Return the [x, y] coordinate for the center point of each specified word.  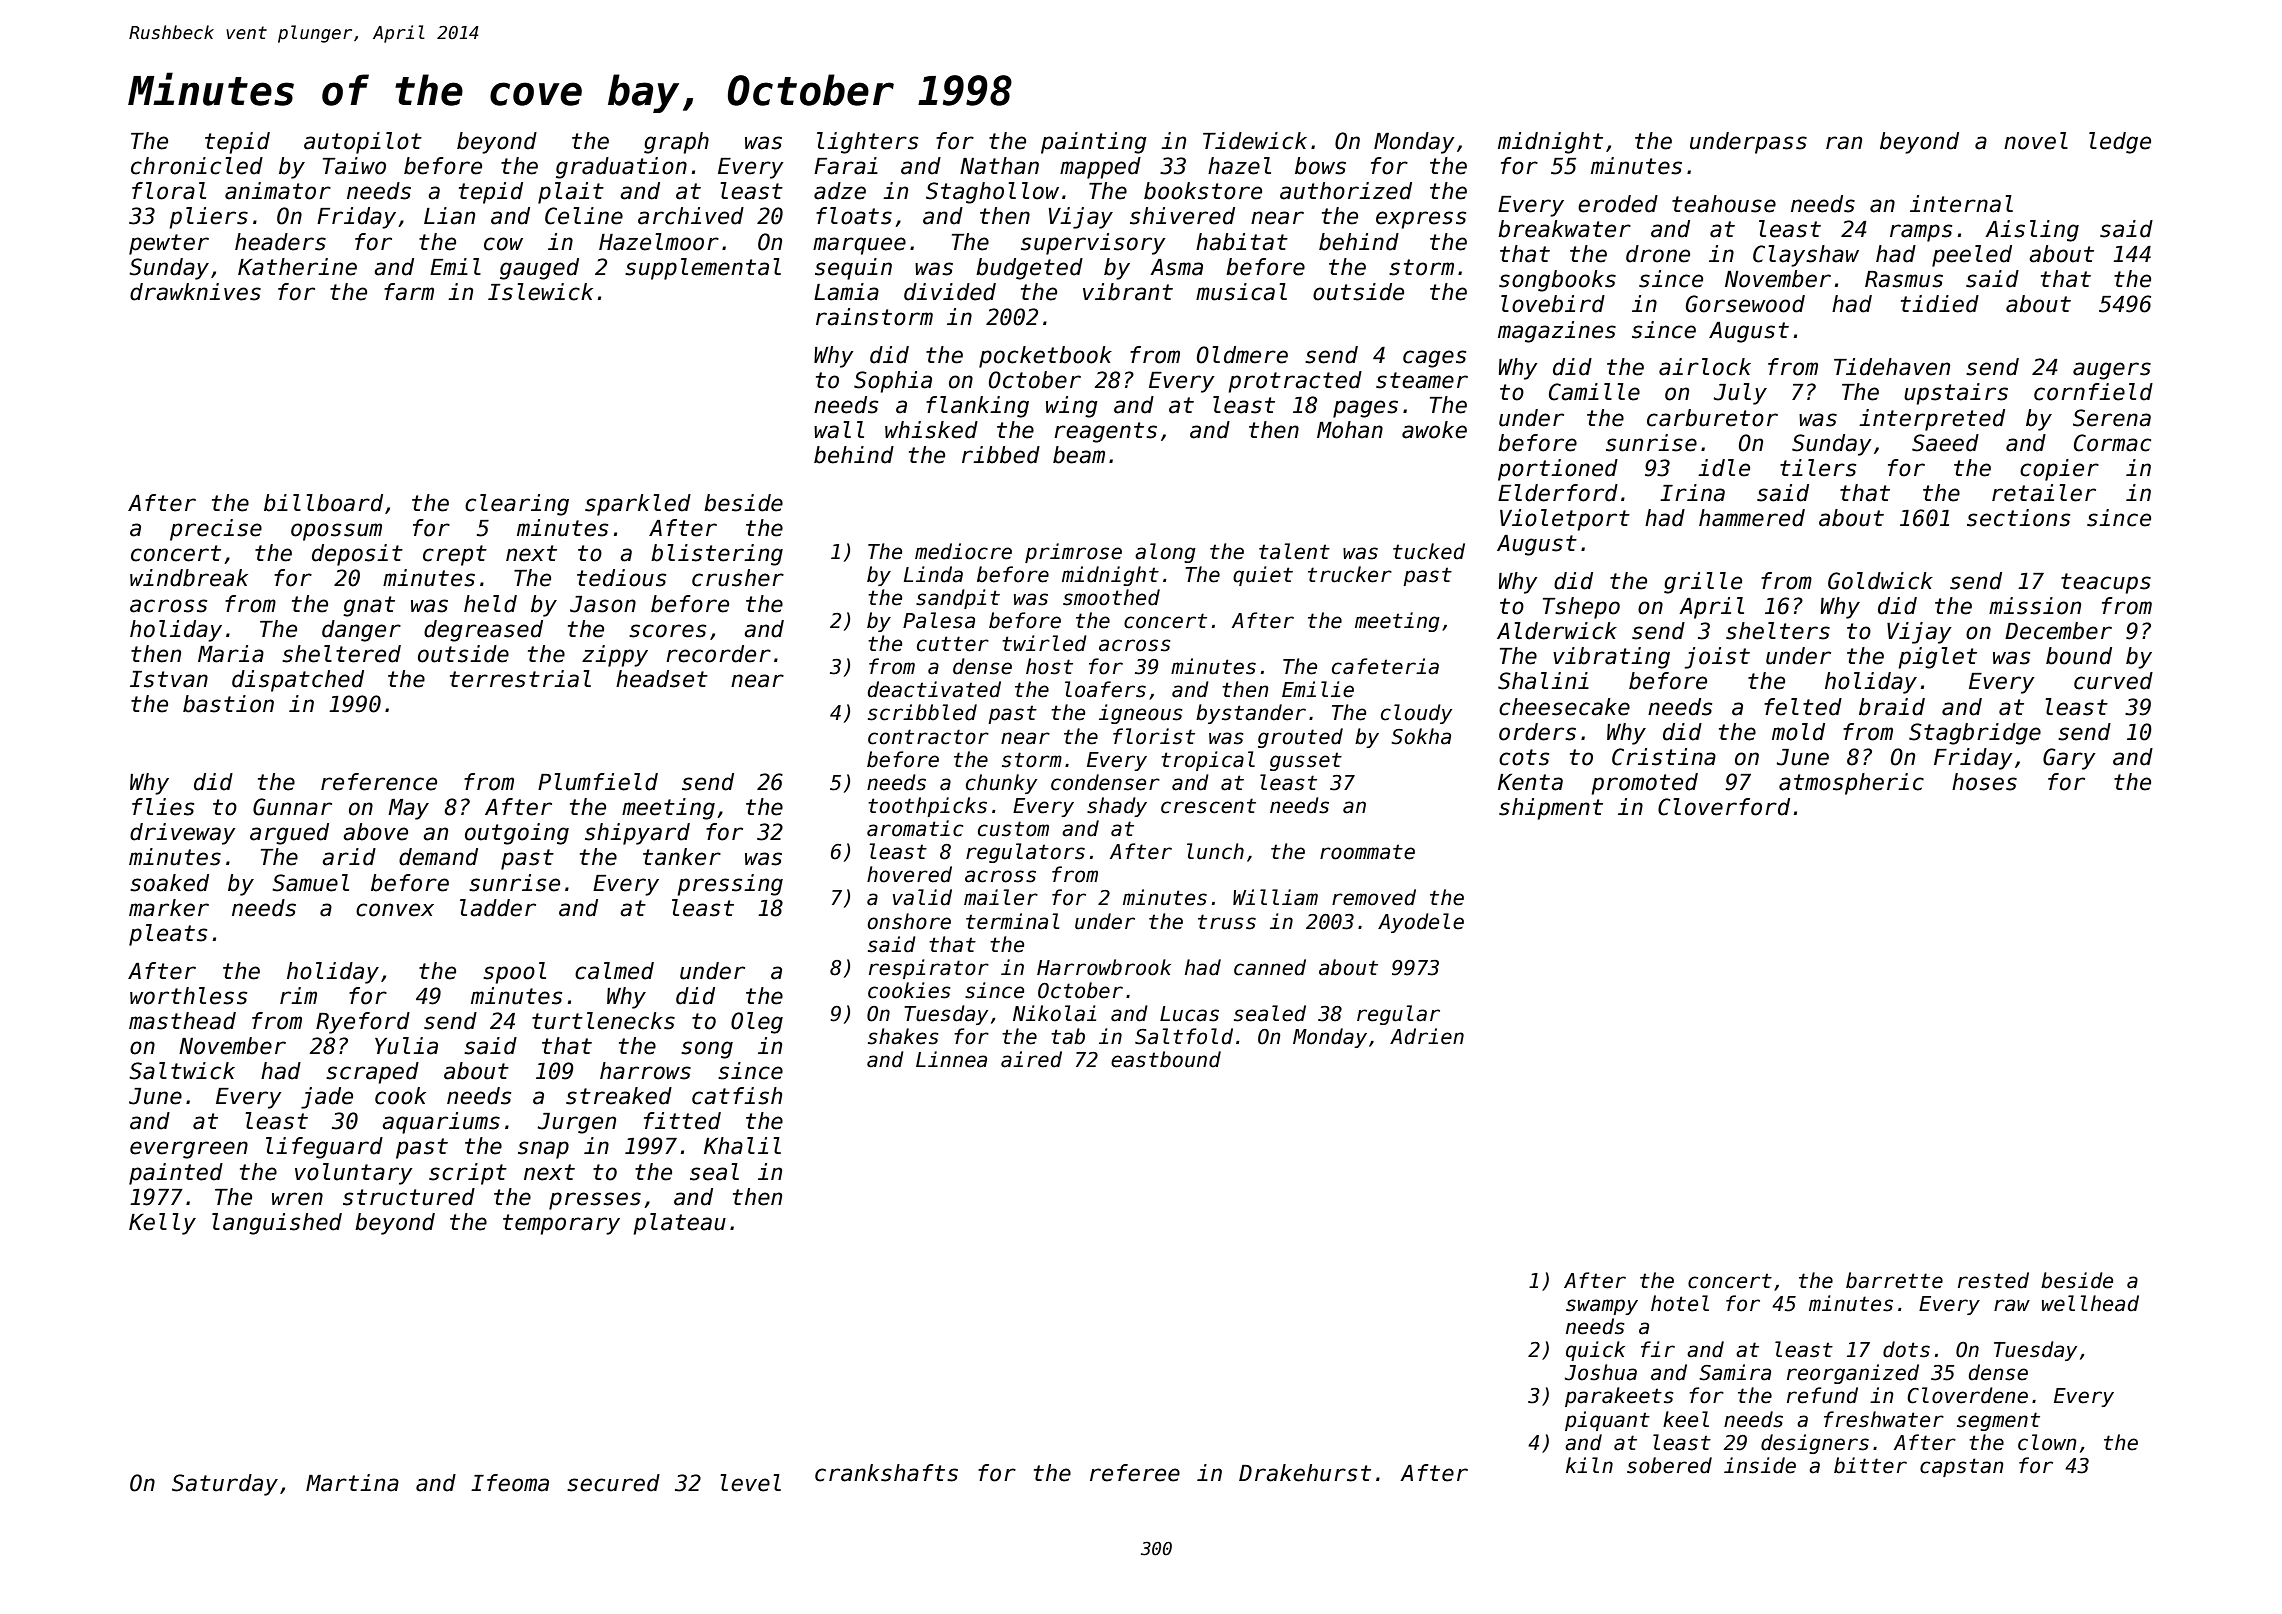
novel [2036, 141]
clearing [517, 505]
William [1275, 897]
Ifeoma [510, 1483]
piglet [1937, 658]
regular [1398, 1015]
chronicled [197, 166]
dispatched [298, 681]
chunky [1001, 784]
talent [1294, 551]
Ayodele [1421, 923]
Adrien [1427, 1036]
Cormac [2112, 443]
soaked [169, 883]
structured [409, 1197]
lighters [867, 143]
